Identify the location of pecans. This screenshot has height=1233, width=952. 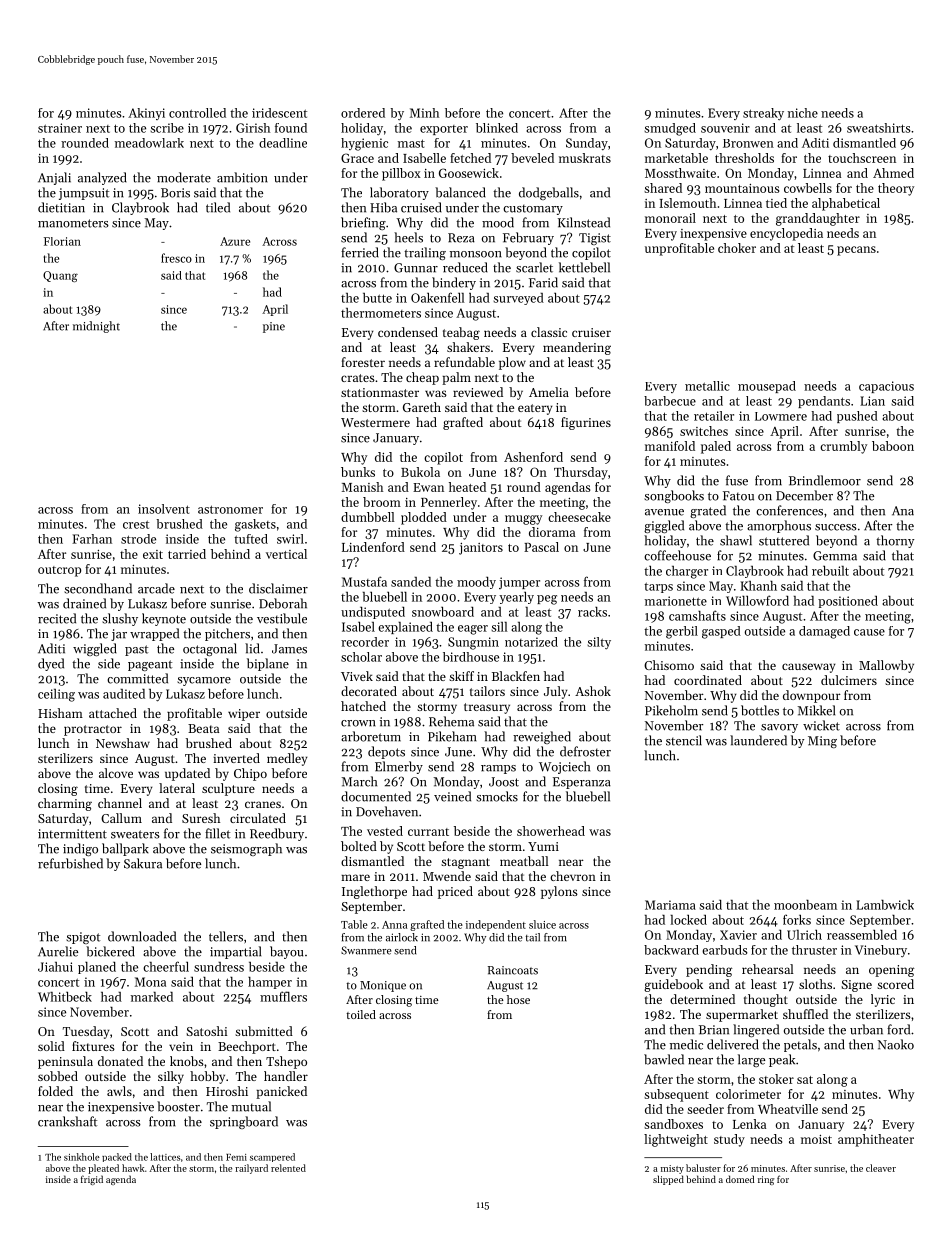
(856, 251).
